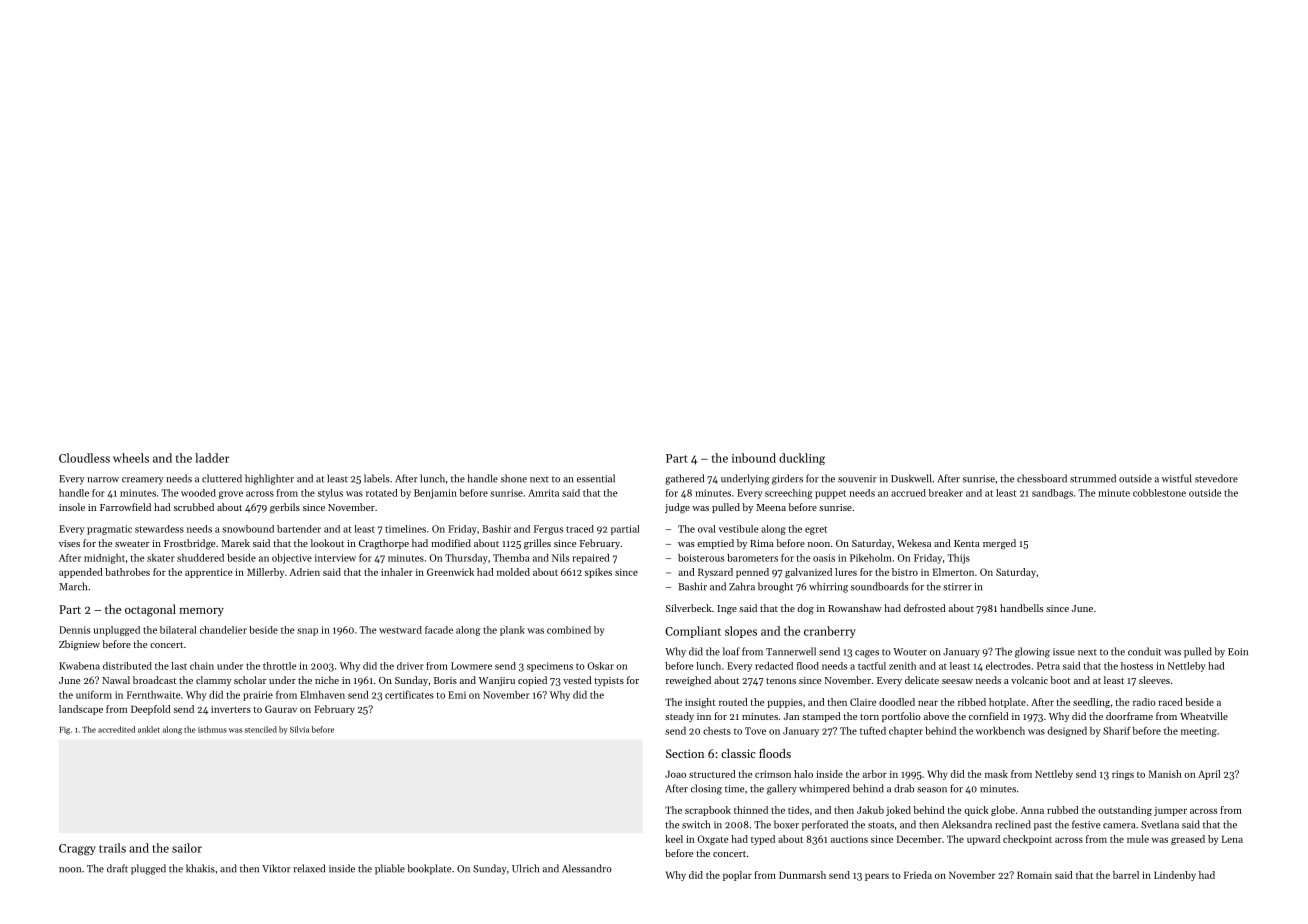 The image size is (1308, 924). What do you see at coordinates (74, 630) in the document?
I see `Dennis` at bounding box center [74, 630].
